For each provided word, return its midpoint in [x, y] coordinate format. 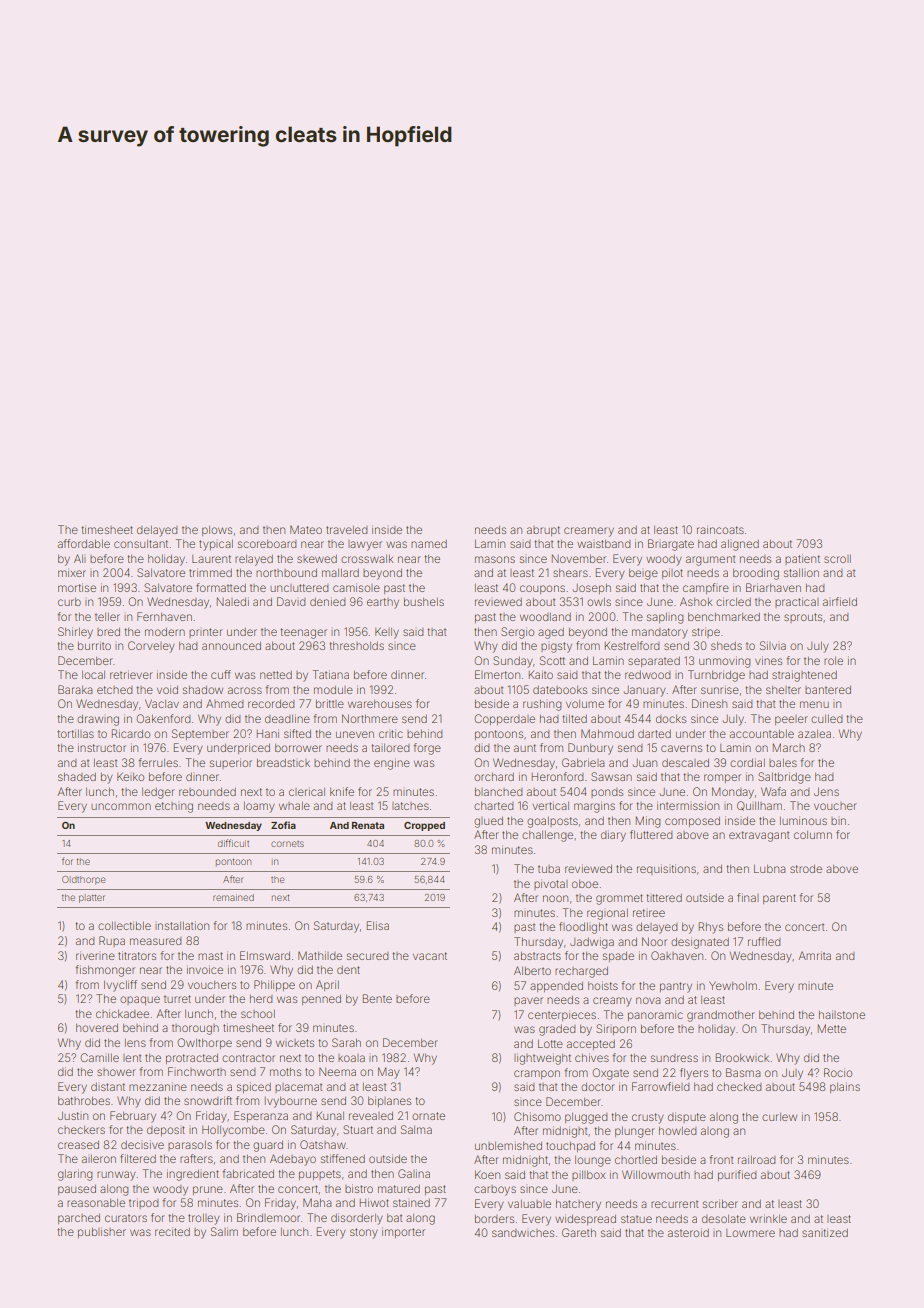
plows [217, 531]
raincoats [720, 529]
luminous [803, 820]
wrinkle [768, 1218]
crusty [648, 1118]
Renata [368, 825]
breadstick [283, 763]
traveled [347, 530]
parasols [190, 1146]
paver [528, 1001]
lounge [593, 1161]
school [258, 1014]
